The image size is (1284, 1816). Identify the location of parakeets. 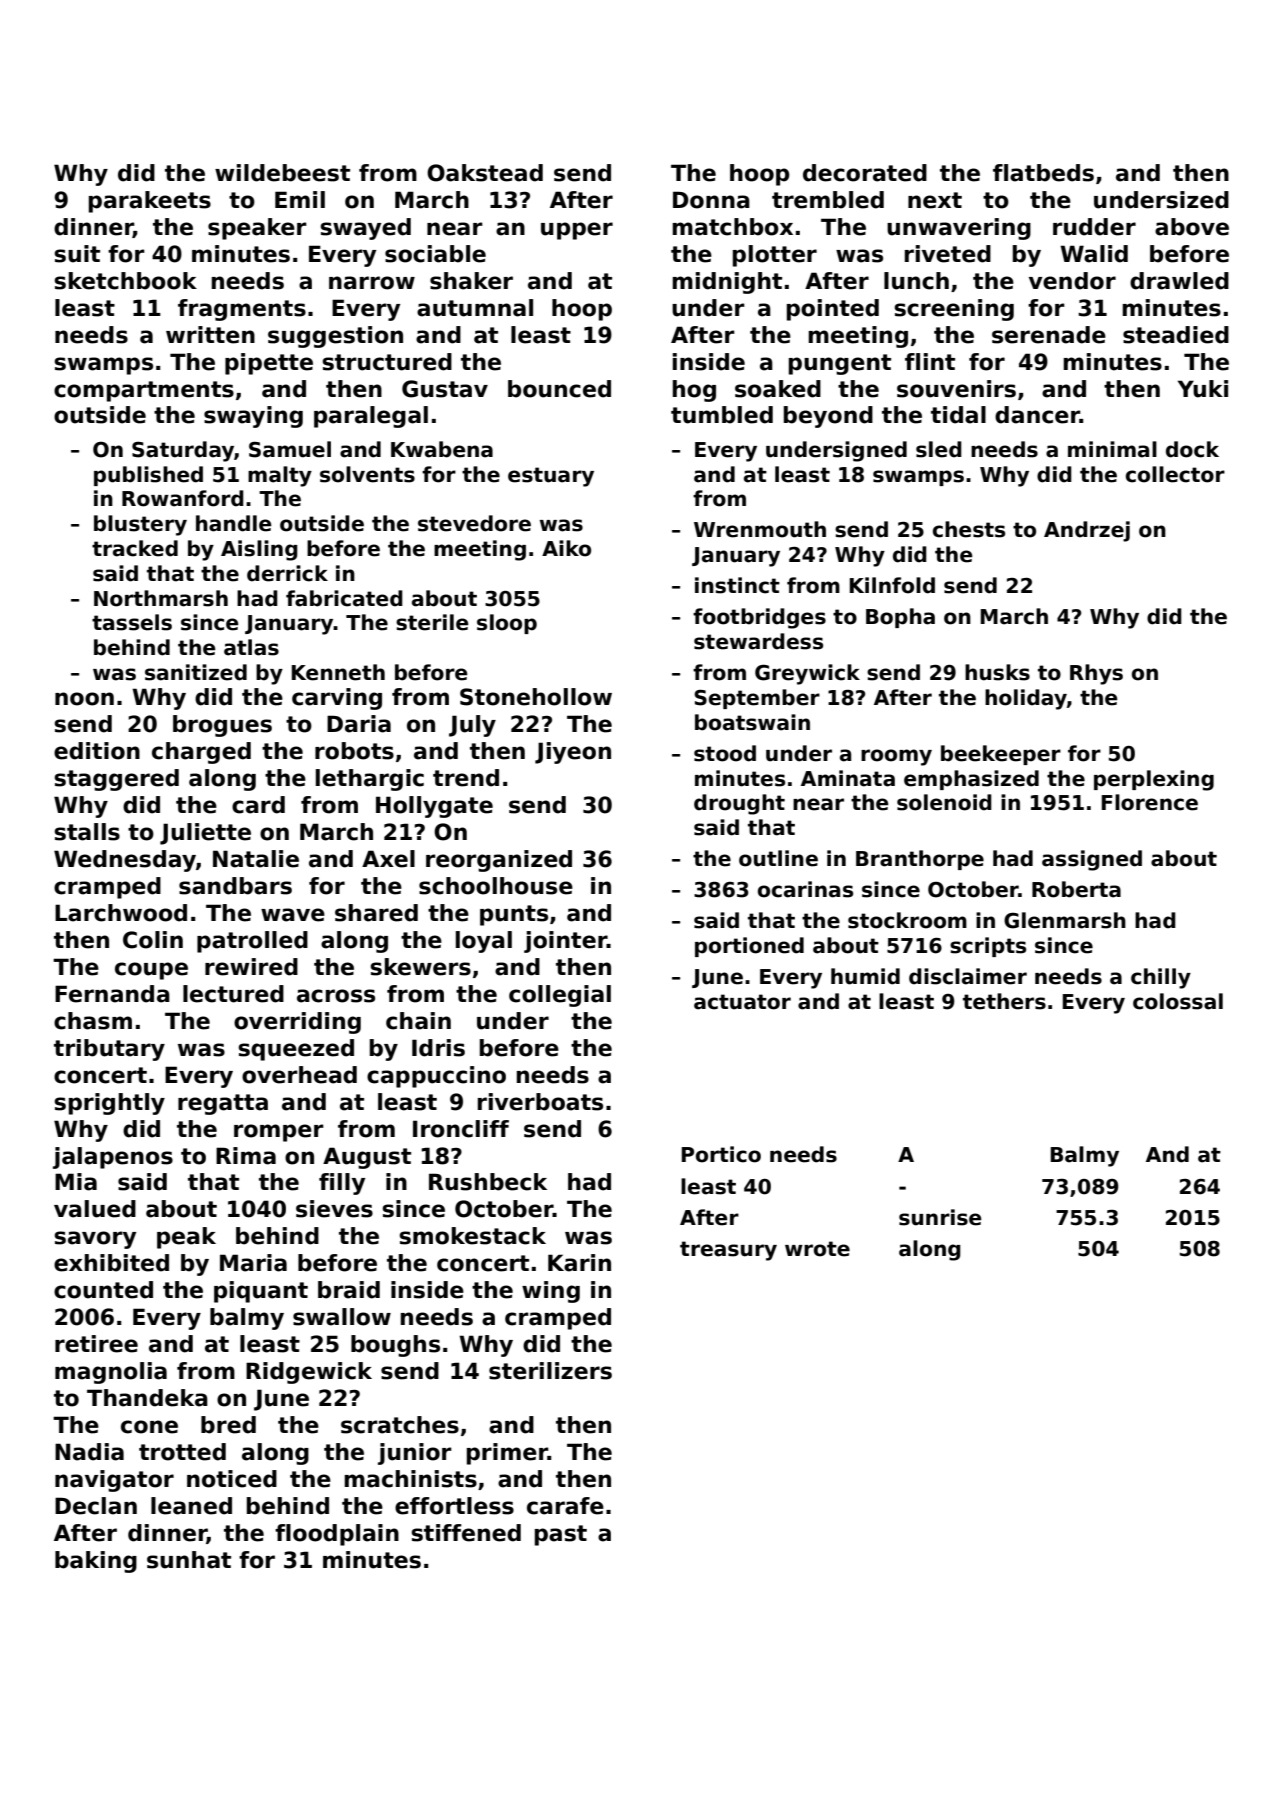
(150, 202).
